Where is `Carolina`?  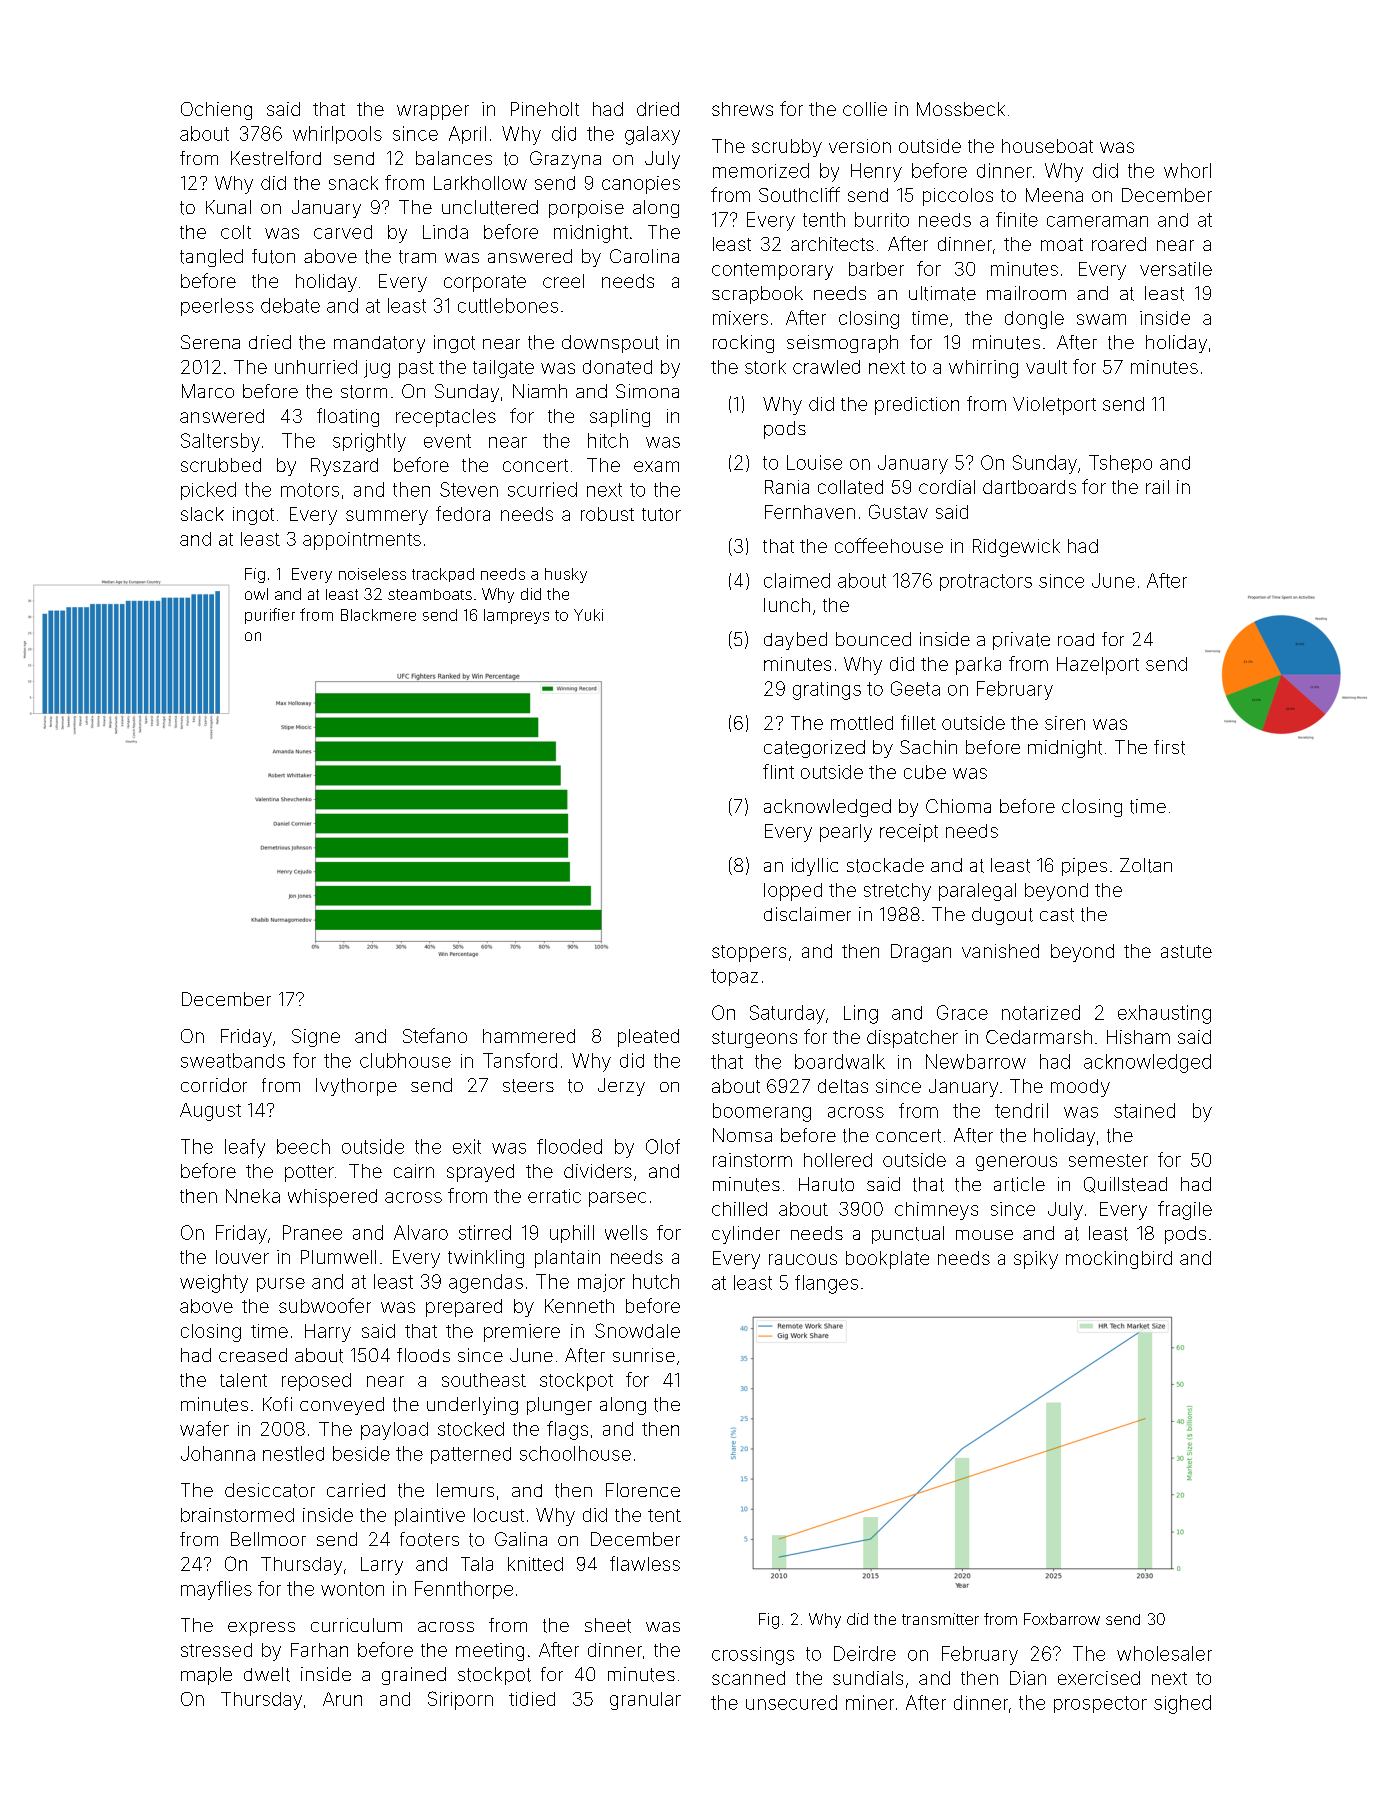 Carolina is located at coordinates (644, 256).
